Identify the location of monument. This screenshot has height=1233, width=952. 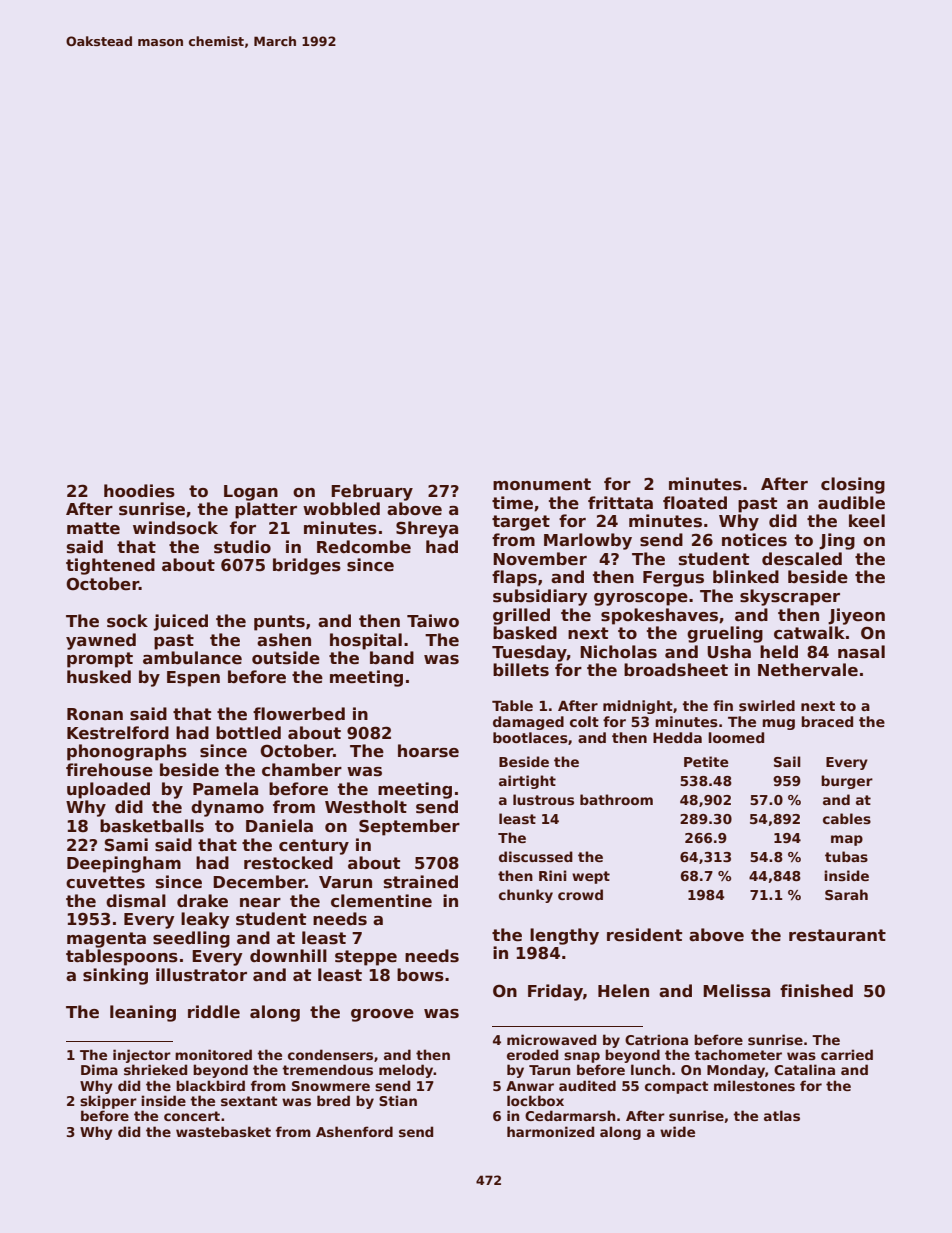
(542, 484).
